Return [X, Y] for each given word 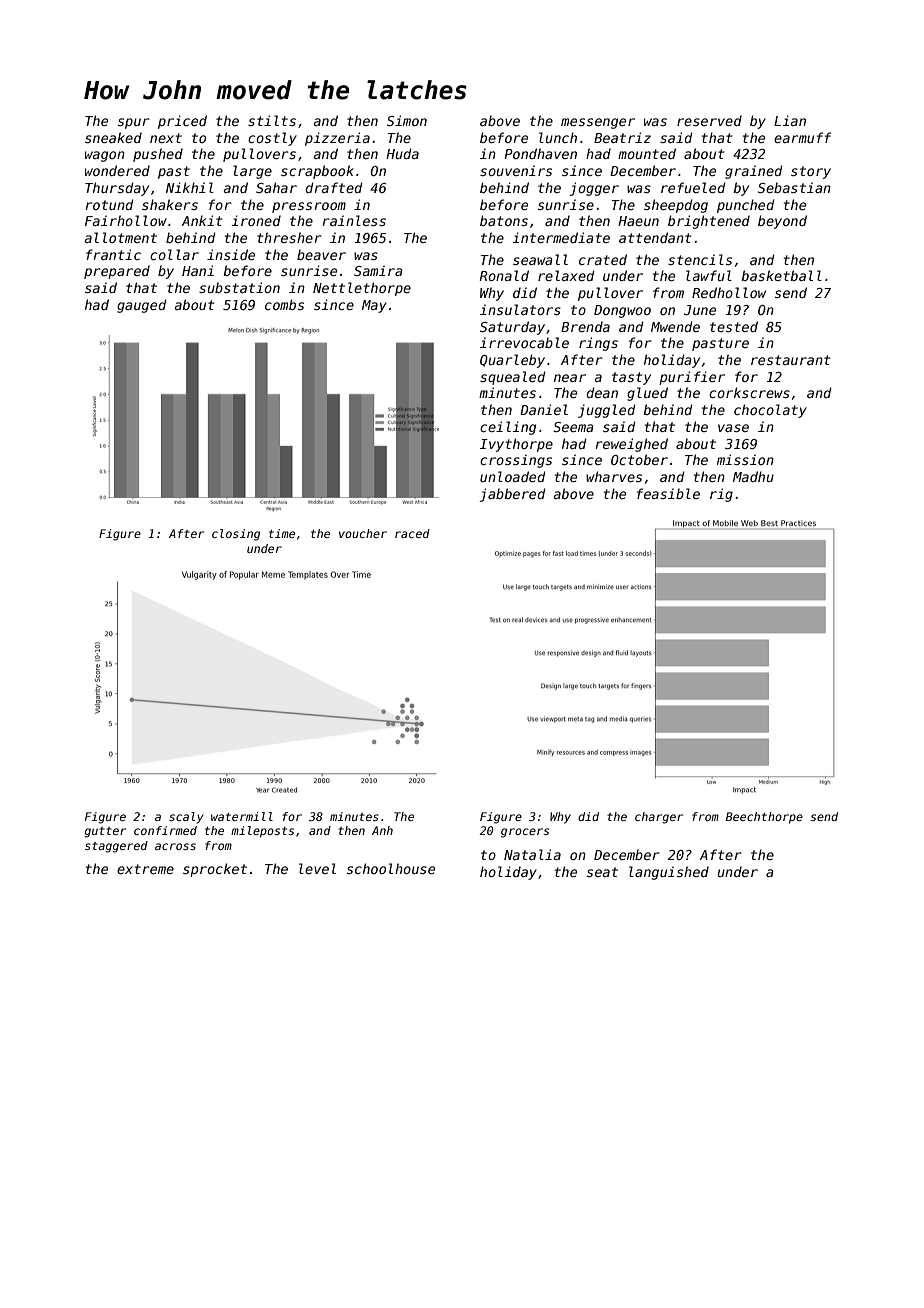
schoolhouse [391, 868]
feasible [668, 493]
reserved [709, 120]
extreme [145, 869]
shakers [170, 204]
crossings [516, 461]
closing [236, 535]
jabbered [512, 495]
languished [669, 873]
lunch [558, 137]
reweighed [632, 445]
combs [284, 304]
